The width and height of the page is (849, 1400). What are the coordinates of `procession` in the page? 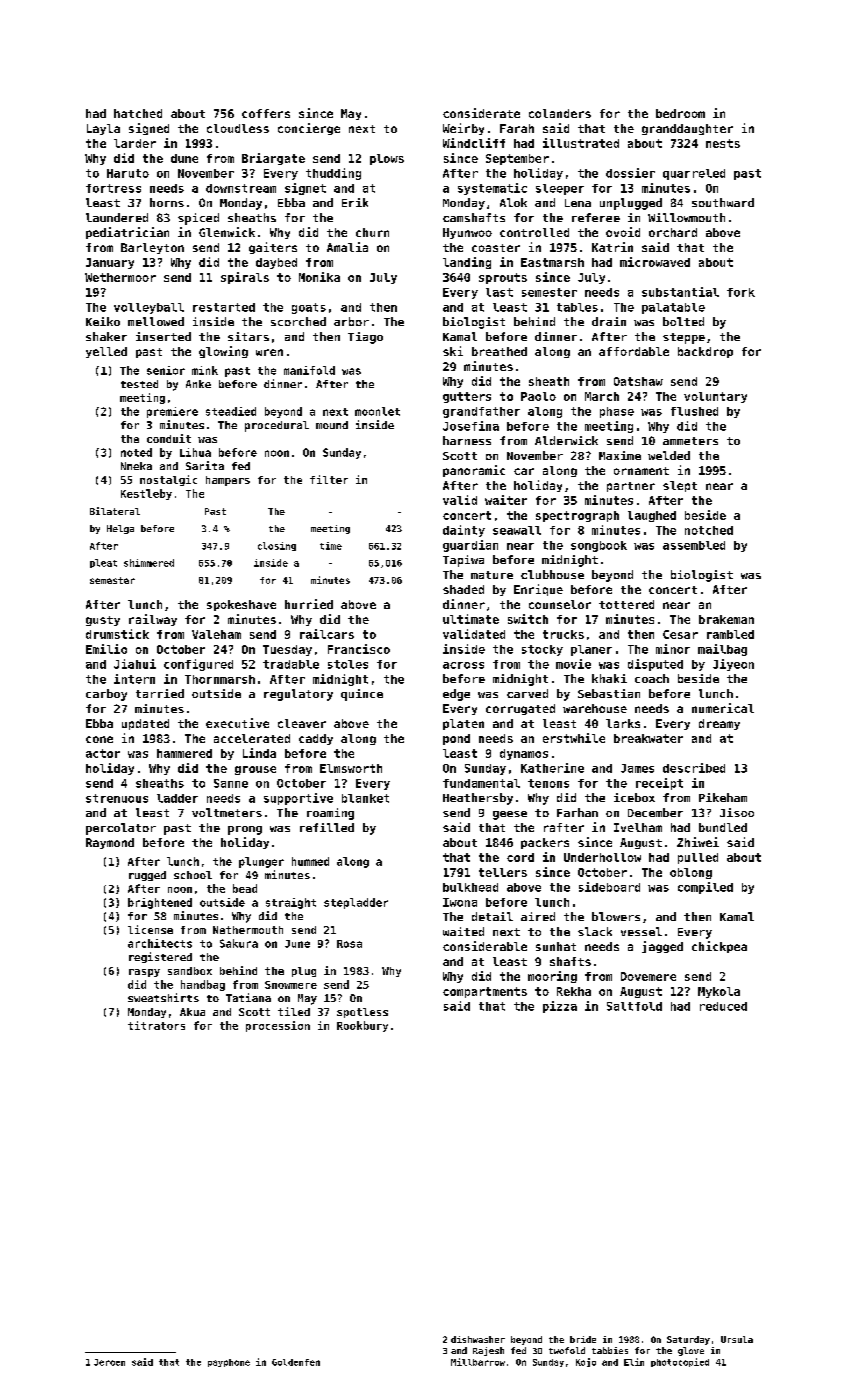 It's located at (278, 1026).
